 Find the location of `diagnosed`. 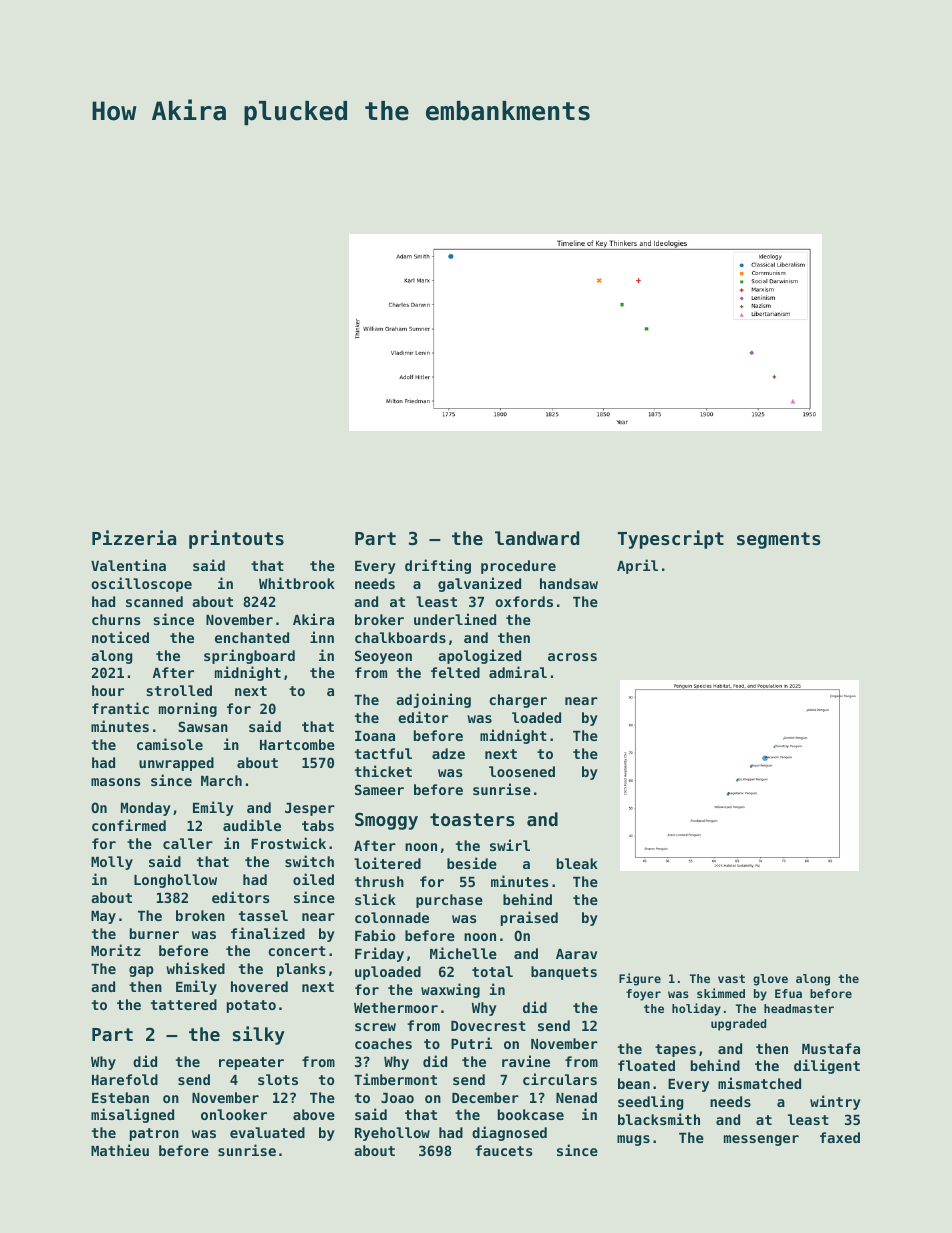

diagnosed is located at coordinates (509, 1133).
